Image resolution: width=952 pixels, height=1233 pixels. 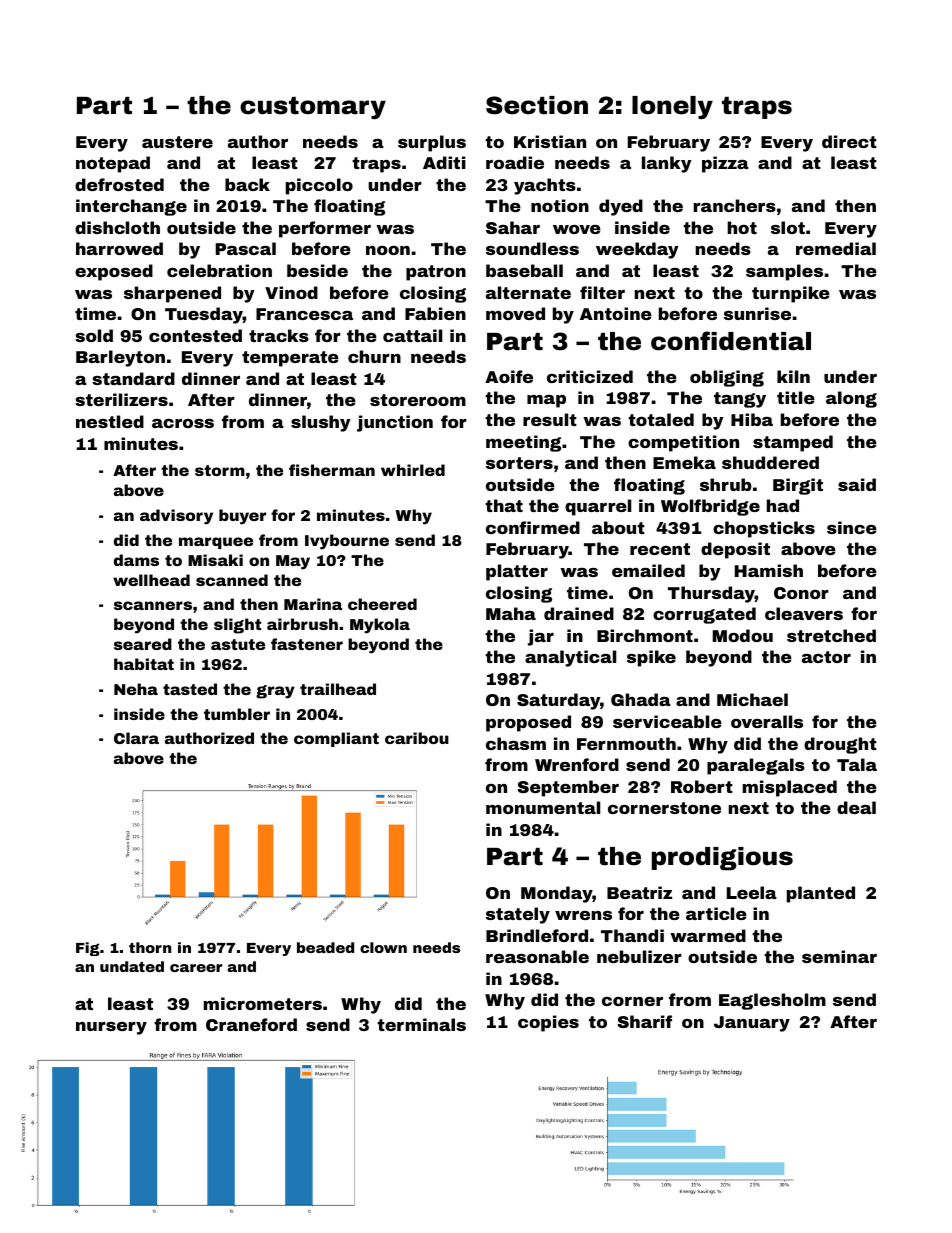 What do you see at coordinates (176, 517) in the page?
I see `advisory` at bounding box center [176, 517].
